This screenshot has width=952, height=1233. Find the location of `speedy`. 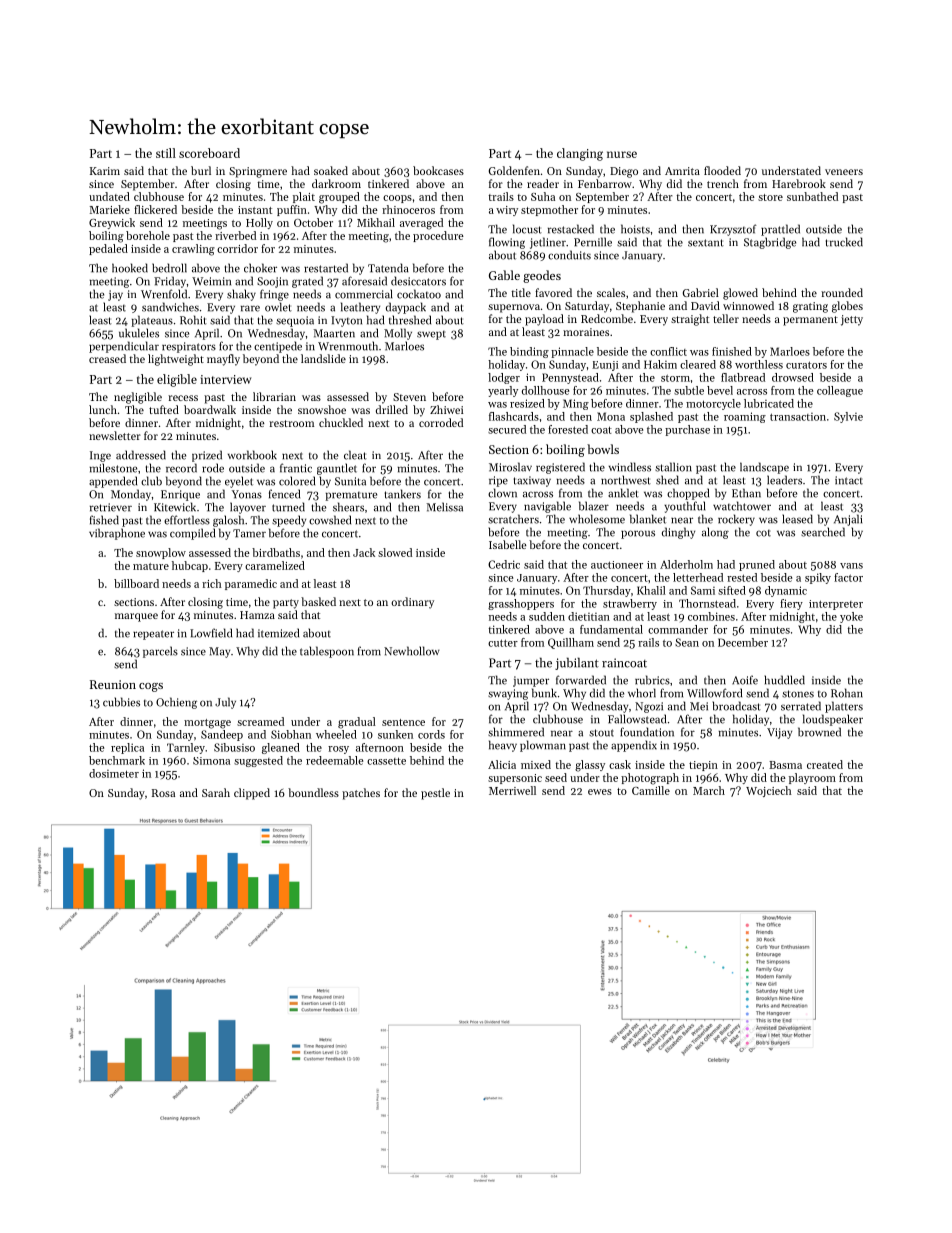

speedy is located at coordinates (289, 521).
